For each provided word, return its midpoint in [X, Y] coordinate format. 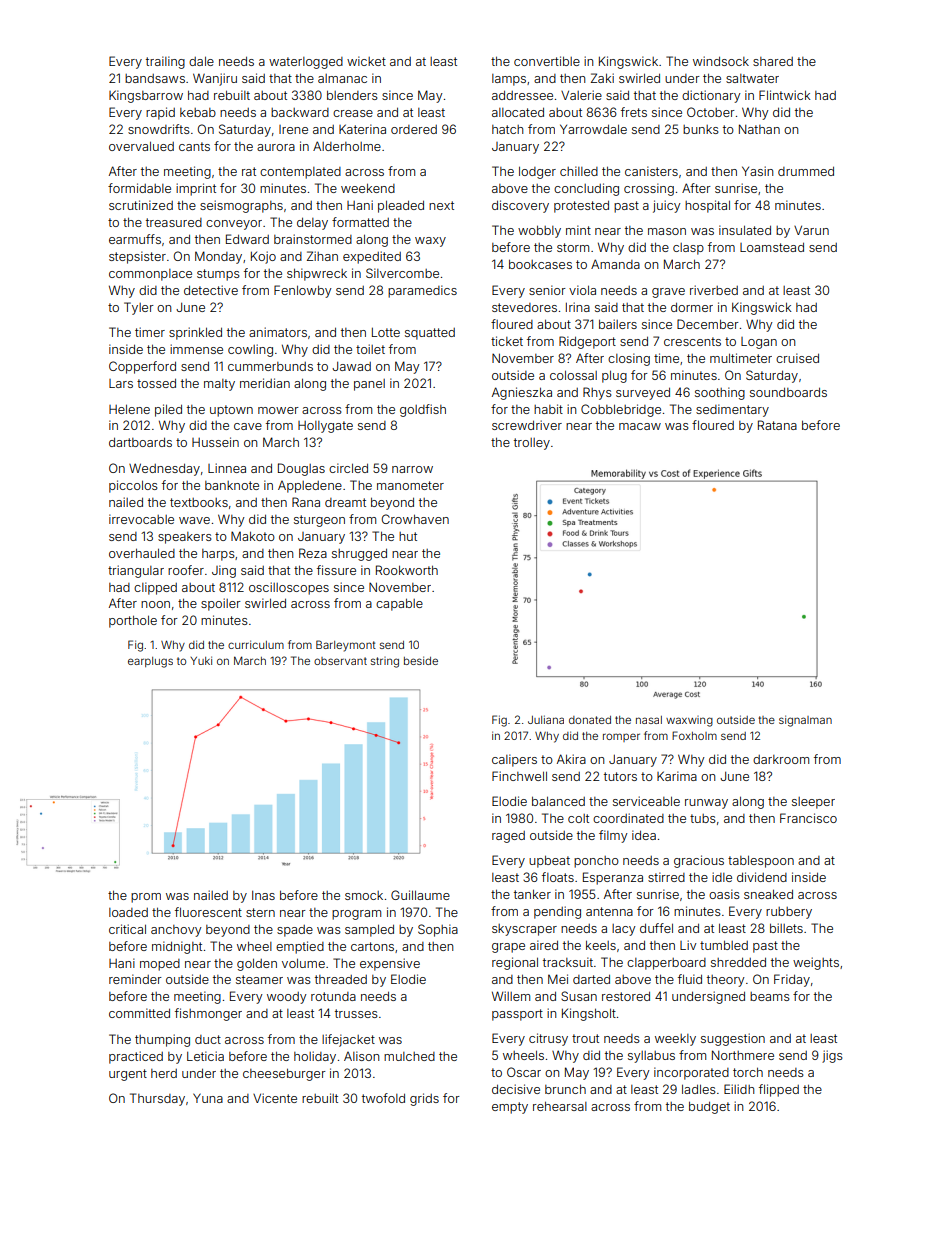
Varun [811, 230]
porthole [133, 621]
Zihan [322, 256]
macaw [640, 426]
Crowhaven [415, 519]
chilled [579, 171]
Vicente [275, 1098]
